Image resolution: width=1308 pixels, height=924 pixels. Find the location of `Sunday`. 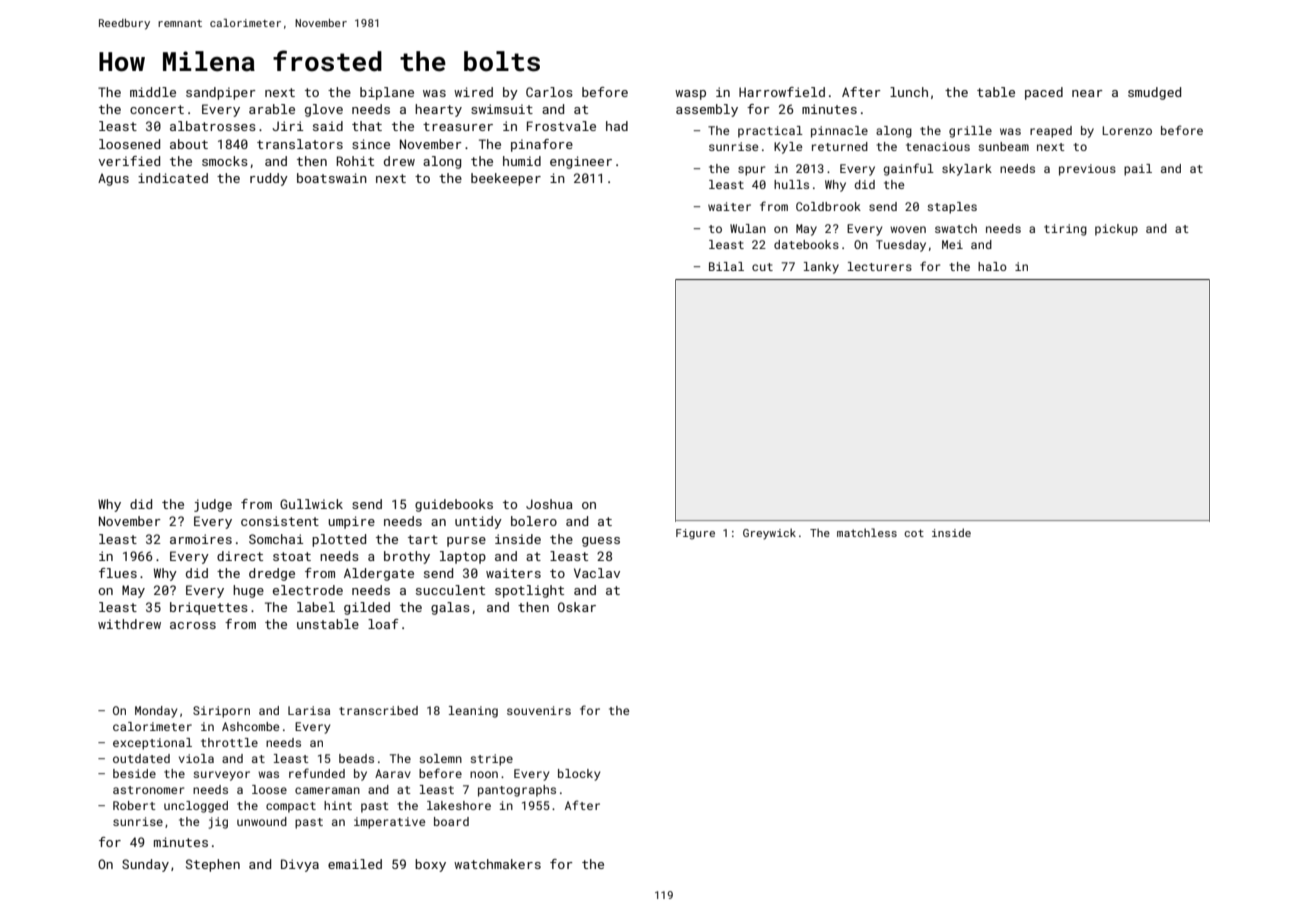

Sunday is located at coordinates (145, 865).
